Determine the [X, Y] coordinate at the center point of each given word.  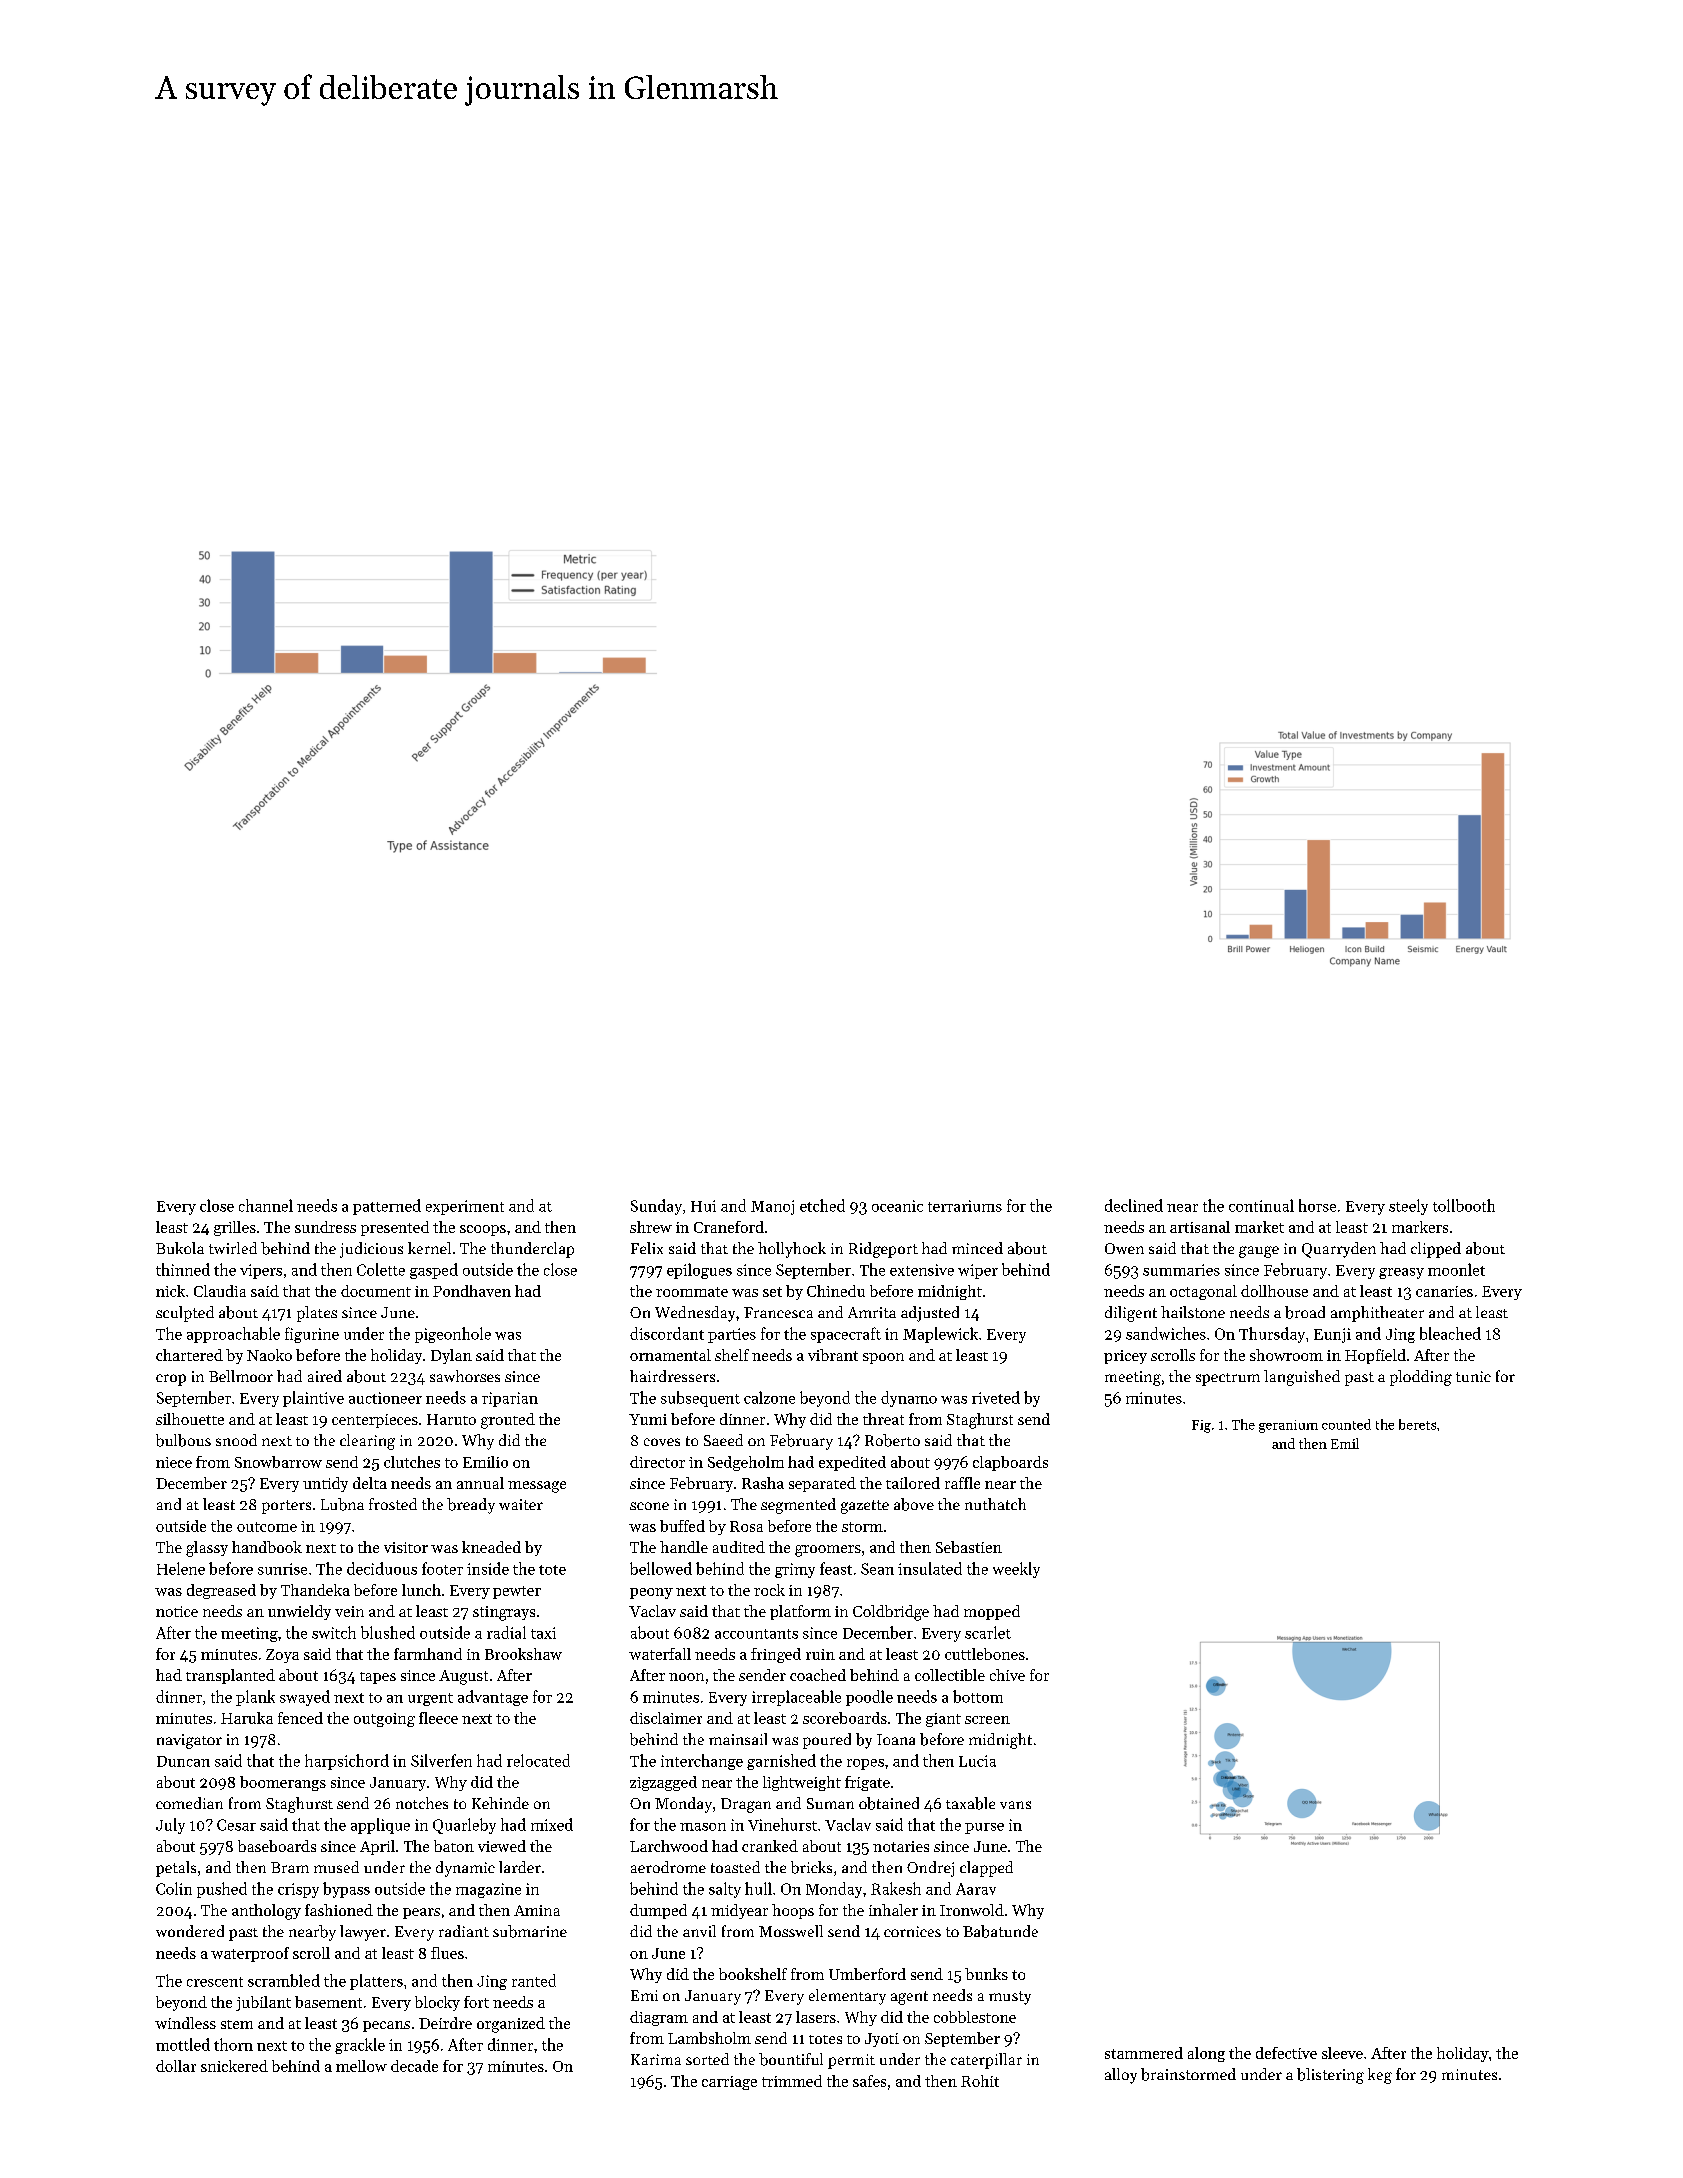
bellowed [661, 1568]
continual [1261, 1205]
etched [822, 1205]
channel [266, 1205]
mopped [992, 1612]
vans [1015, 1805]
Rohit [980, 2081]
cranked [770, 1846]
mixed [552, 1824]
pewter [517, 1592]
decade [414, 2066]
